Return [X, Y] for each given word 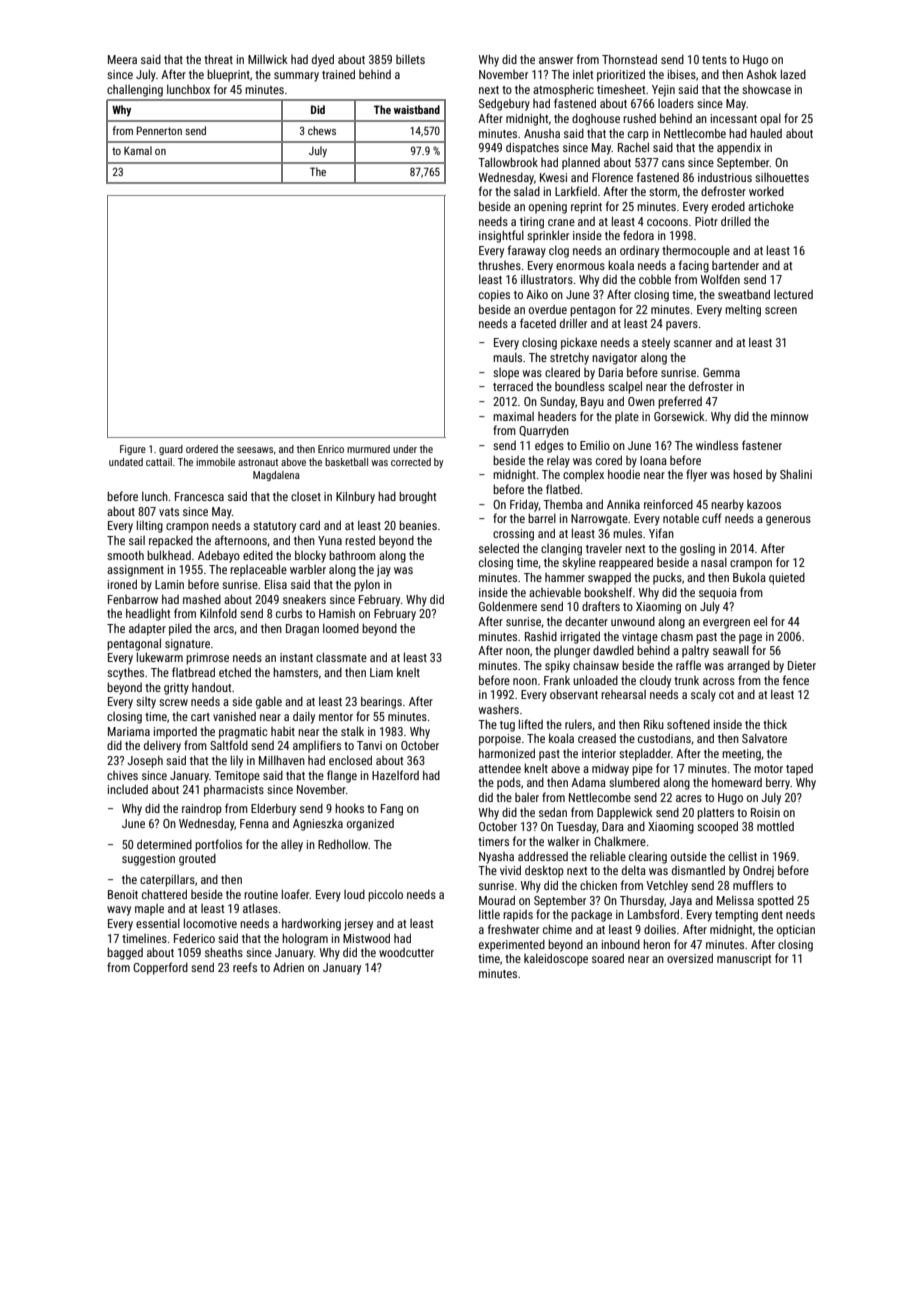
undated [126, 462]
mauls [507, 357]
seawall [731, 650]
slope [506, 374]
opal [770, 119]
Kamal [138, 150]
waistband [417, 109]
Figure [133, 450]
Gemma [721, 372]
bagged [125, 953]
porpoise [500, 740]
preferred [680, 402]
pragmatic [243, 733]
